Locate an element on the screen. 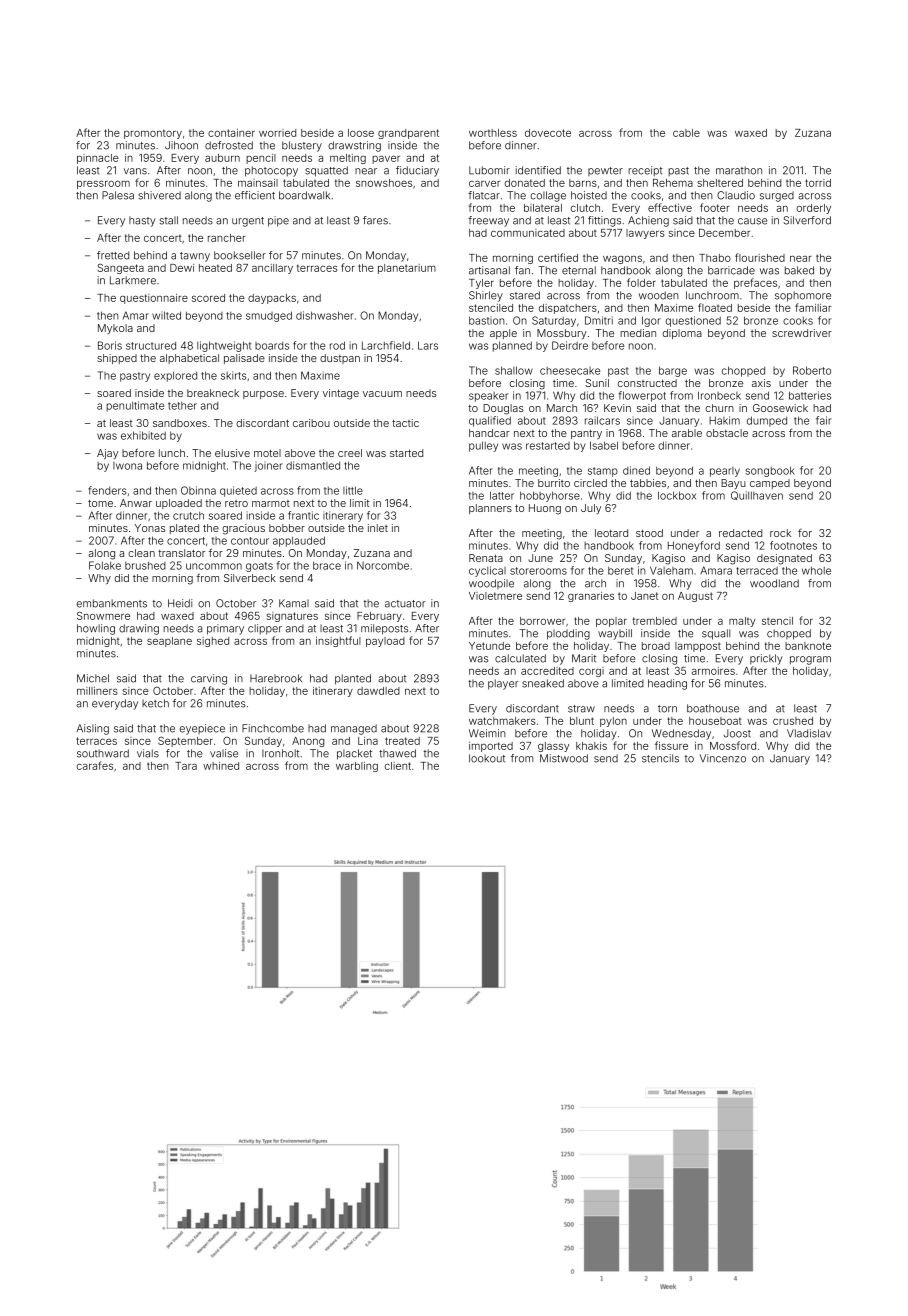 The height and width of the screenshot is (1316, 908). actuator is located at coordinates (405, 604).
